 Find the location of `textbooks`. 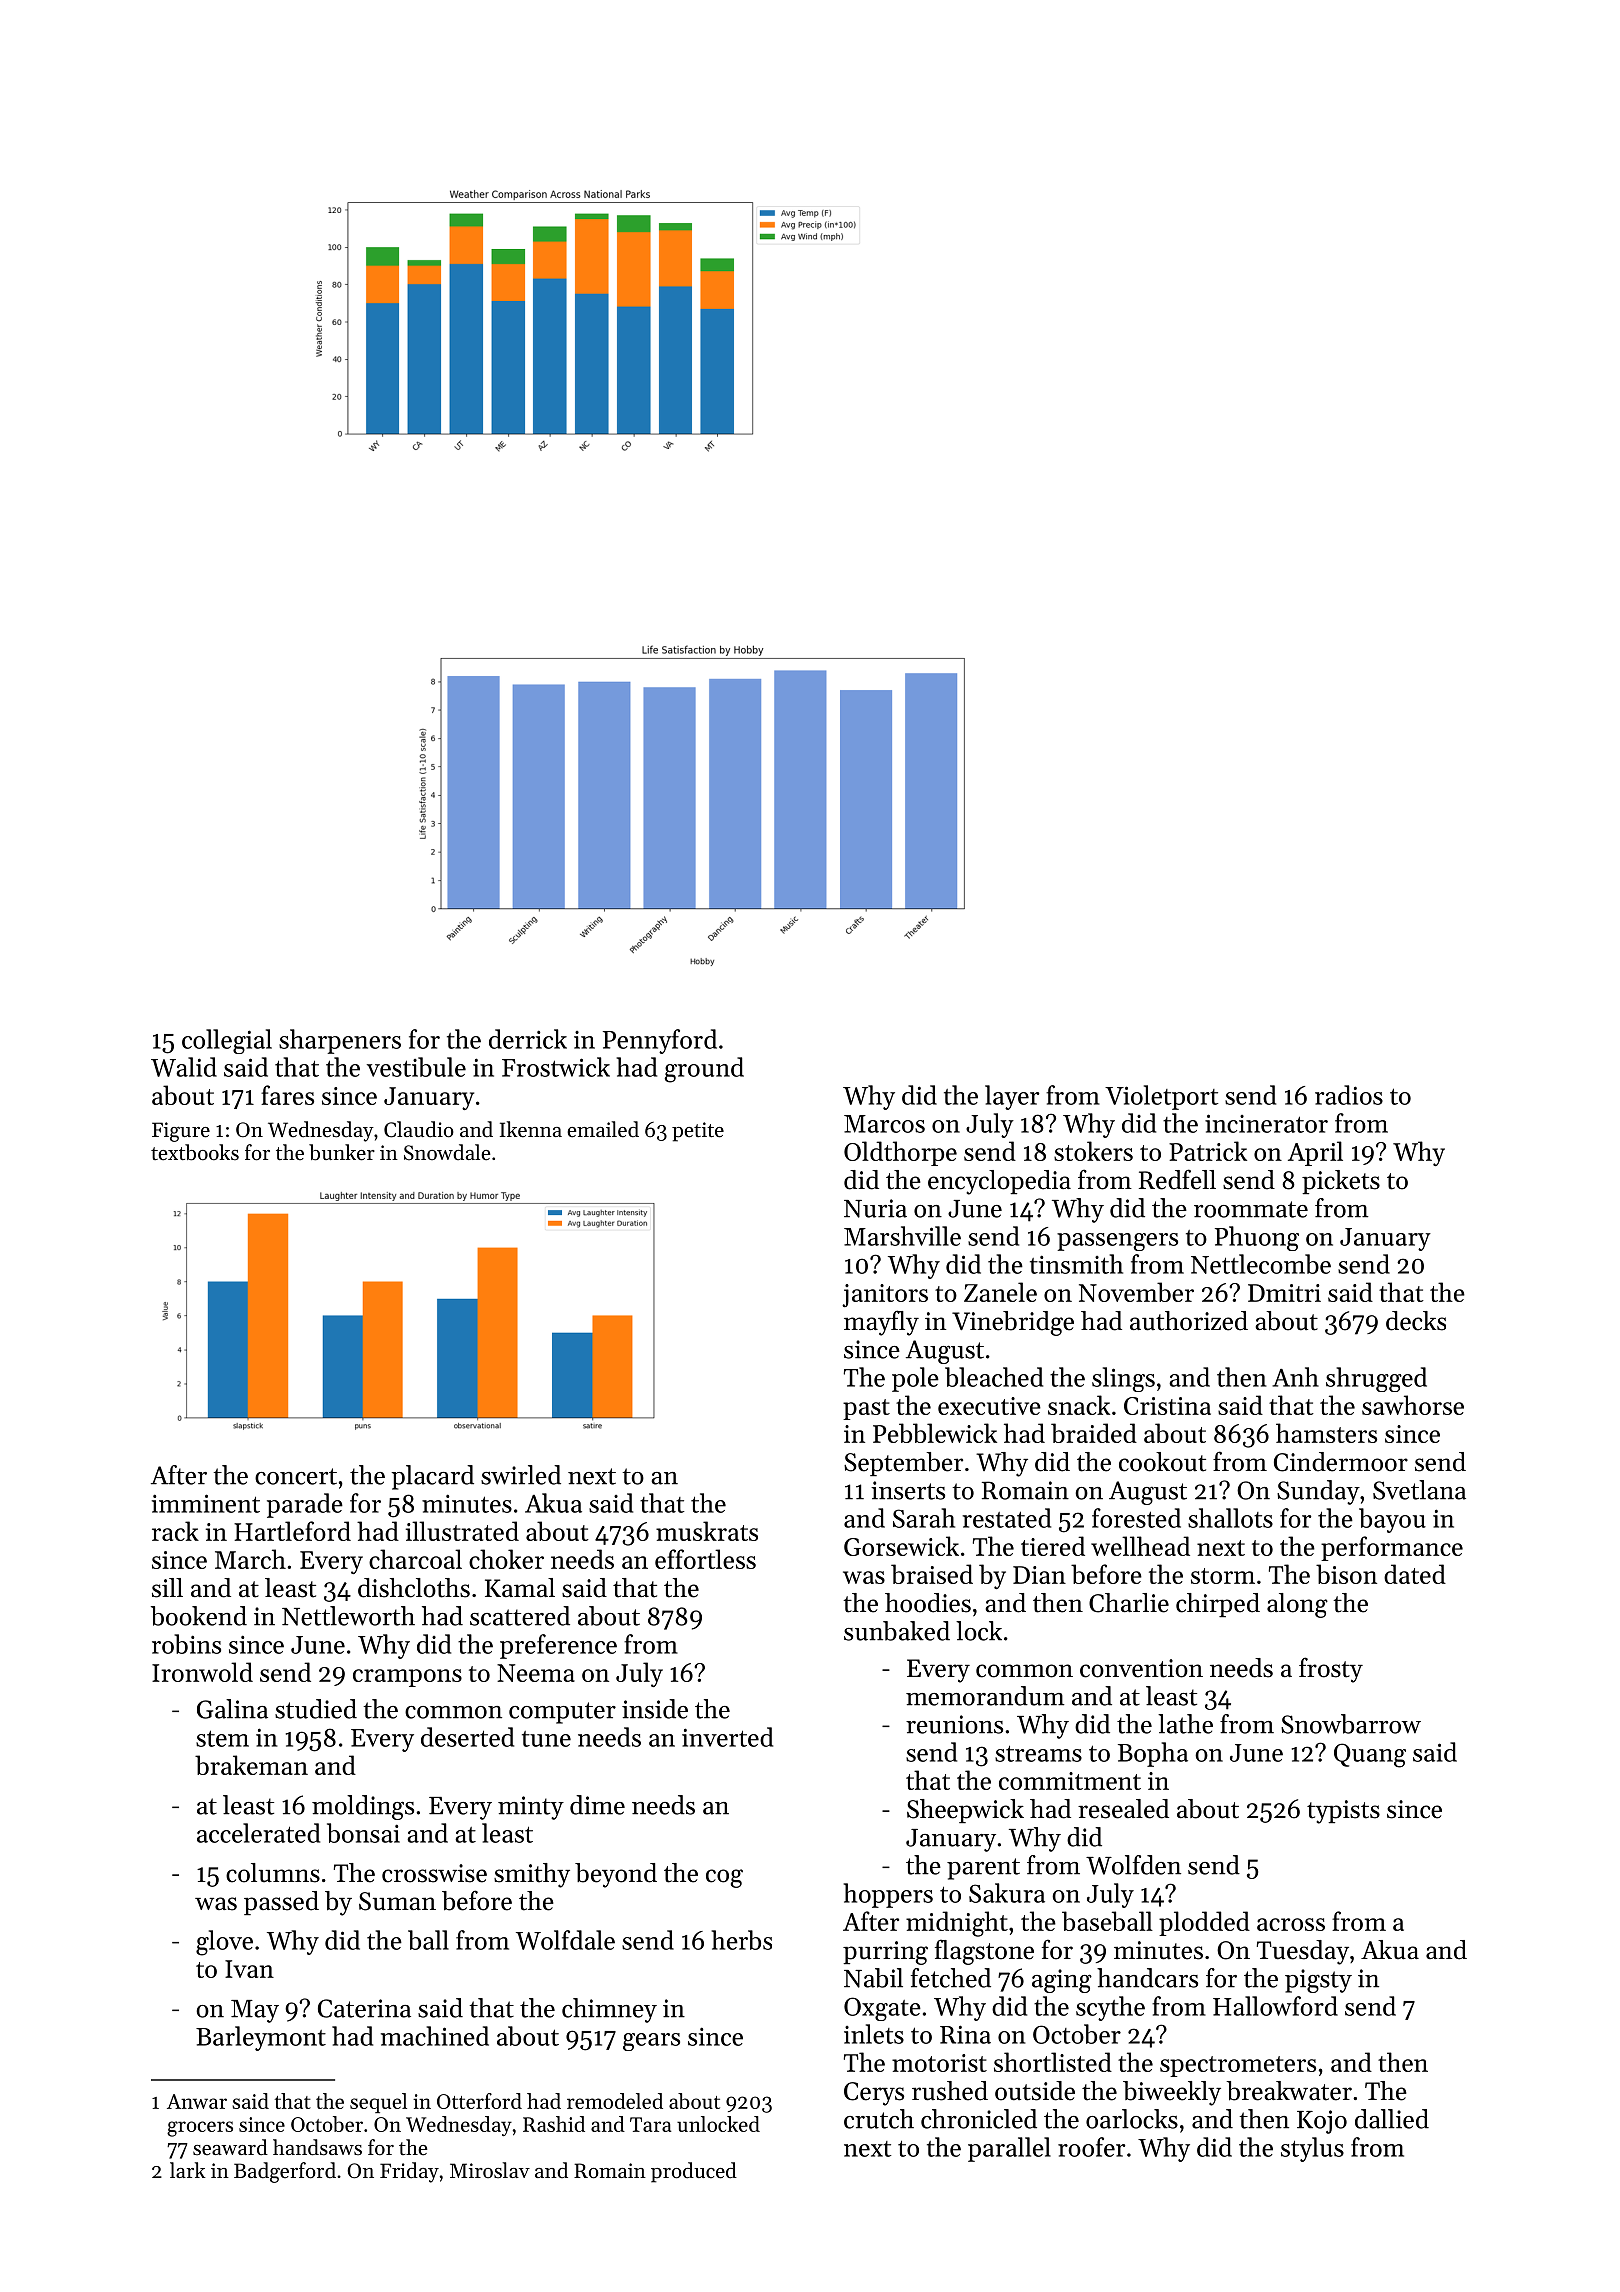

textbooks is located at coordinates (195, 1152).
